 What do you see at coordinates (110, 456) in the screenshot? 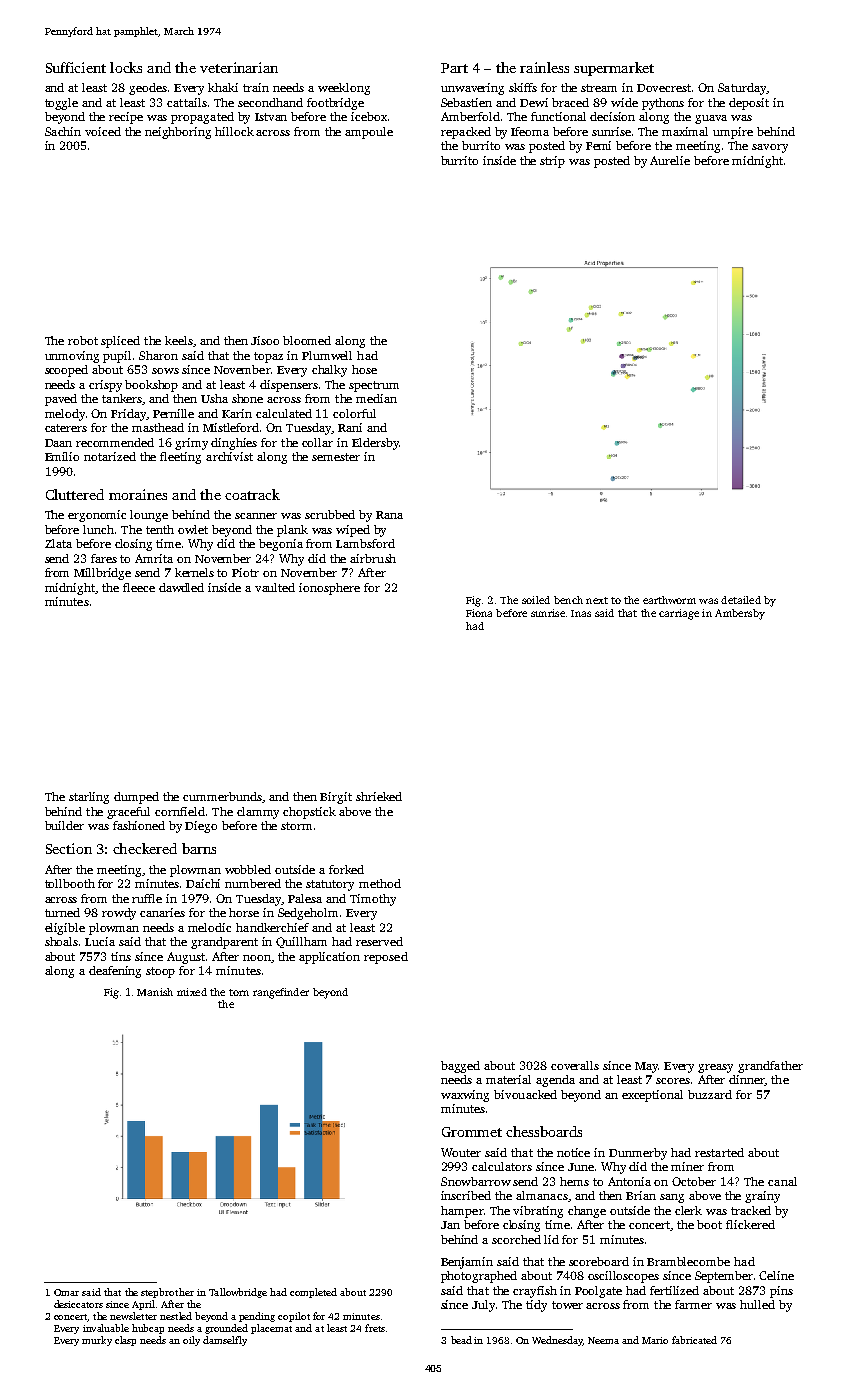
I see `notarized` at bounding box center [110, 456].
